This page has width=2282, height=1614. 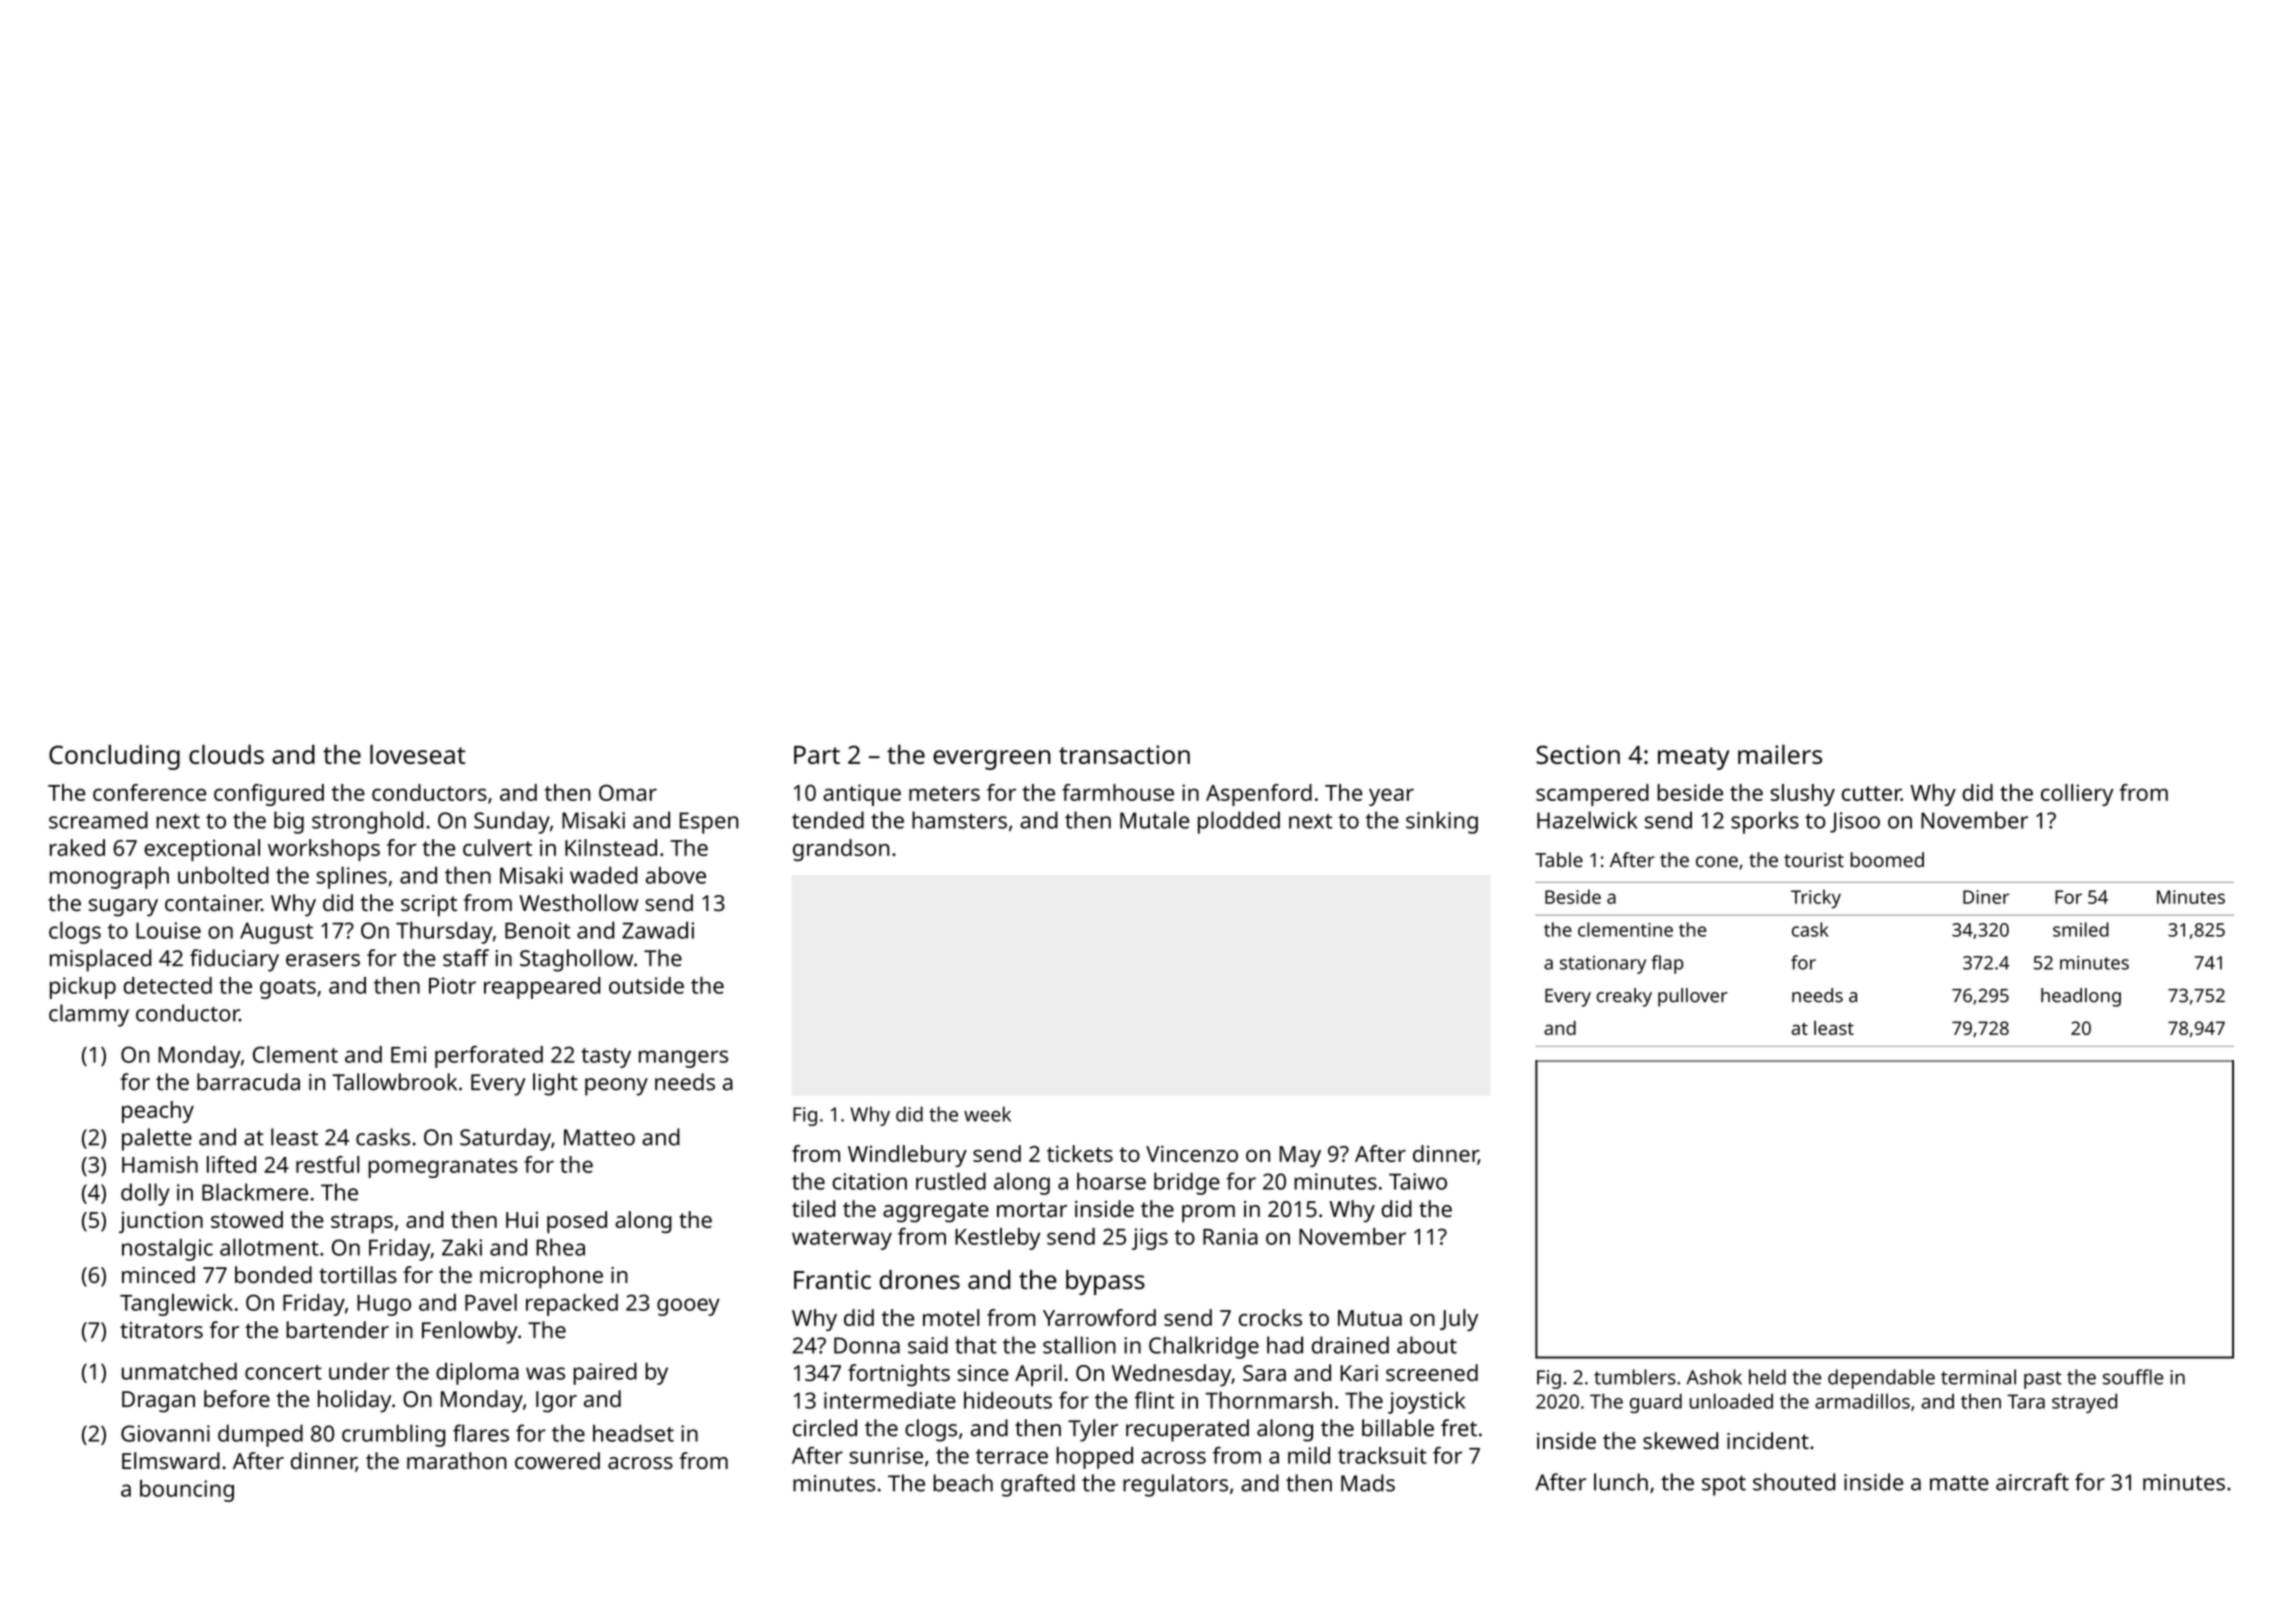 I want to click on hideouts, so click(x=1008, y=1400).
